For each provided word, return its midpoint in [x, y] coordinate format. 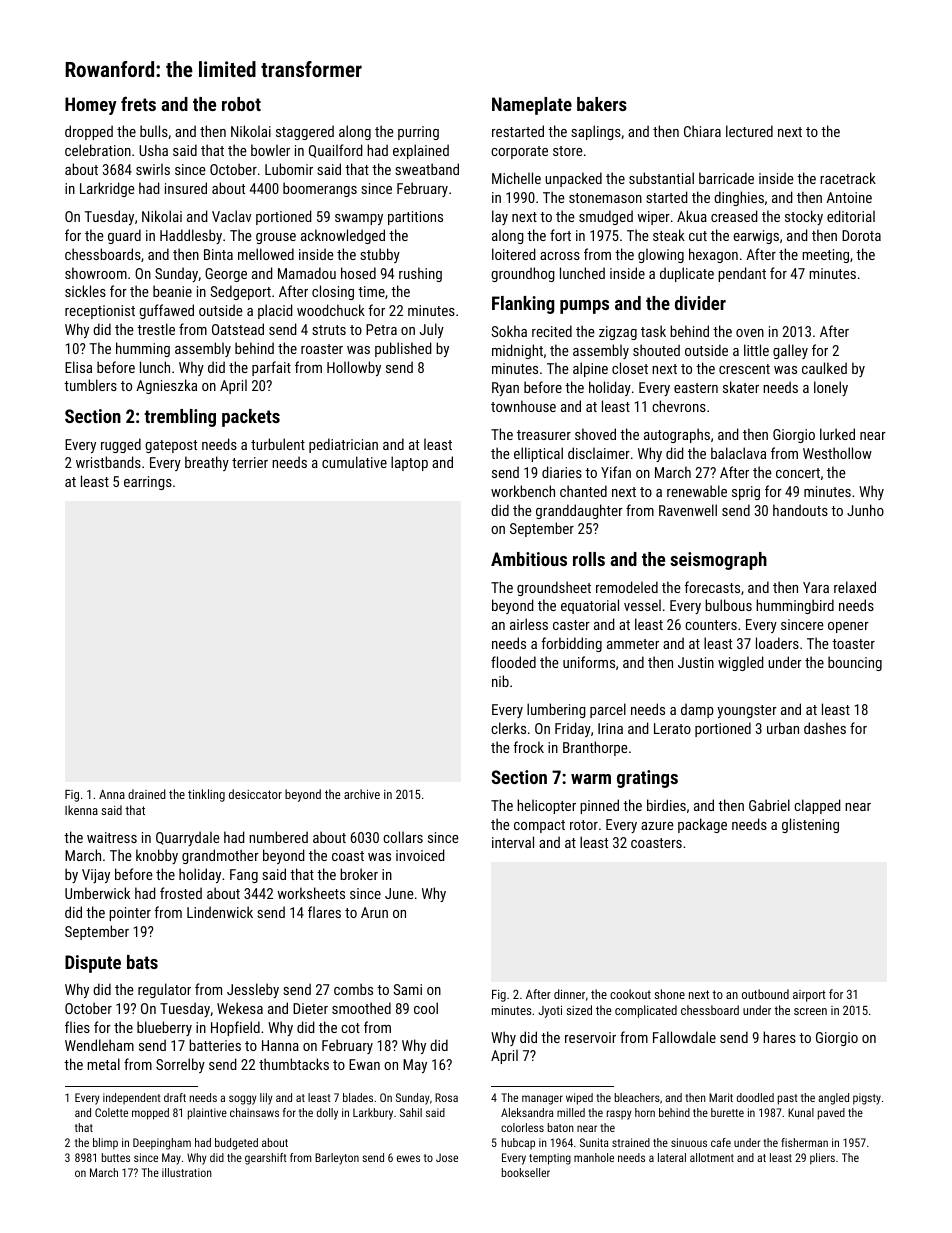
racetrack [848, 178]
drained [147, 794]
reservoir [590, 1037]
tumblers [90, 385]
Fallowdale [684, 1037]
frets [138, 103]
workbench [523, 491]
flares [324, 912]
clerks [508, 728]
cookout [630, 994]
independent [132, 1098]
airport [809, 996]
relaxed [855, 587]
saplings [596, 132]
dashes [825, 728]
